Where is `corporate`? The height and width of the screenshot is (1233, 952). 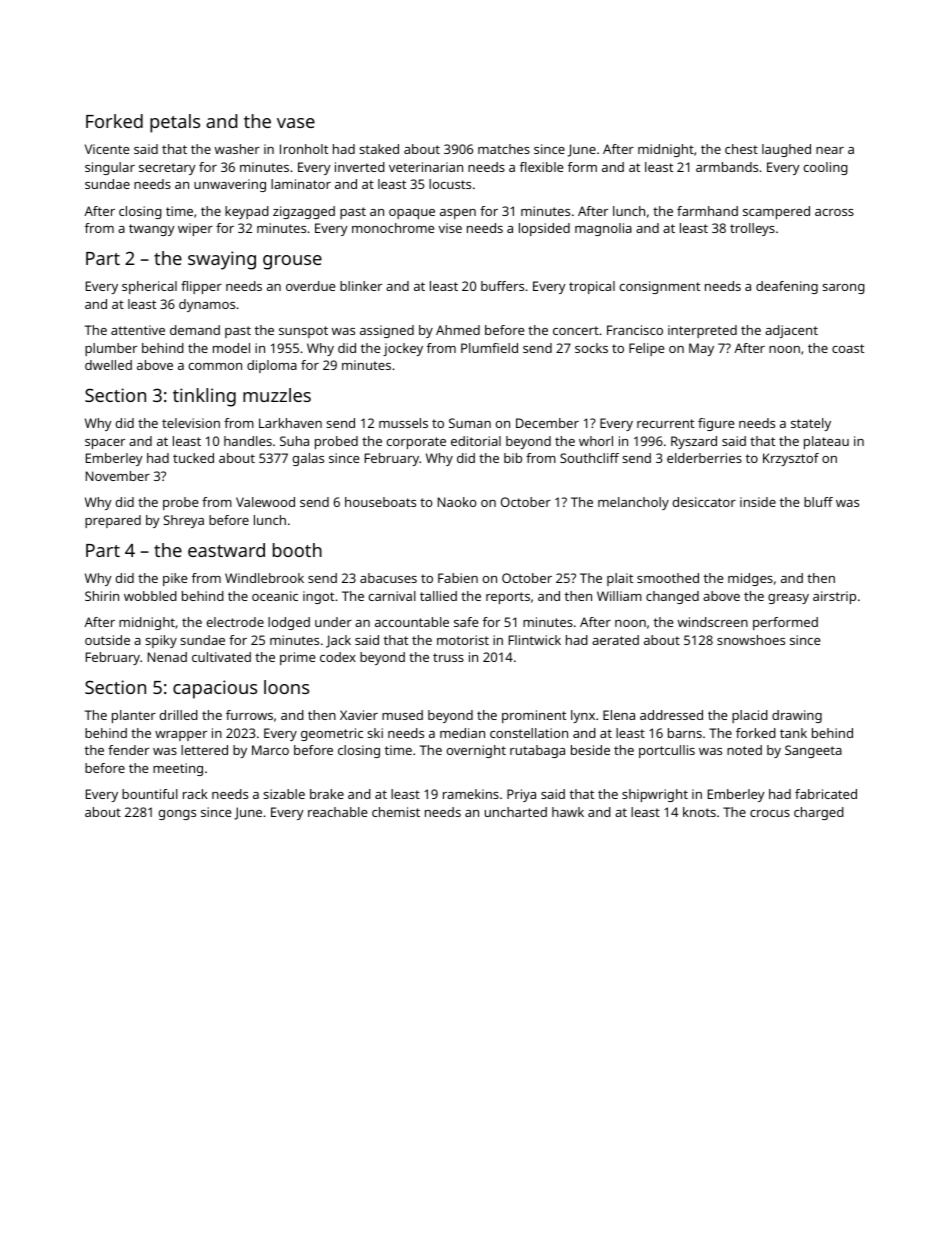
corporate is located at coordinates (416, 443).
